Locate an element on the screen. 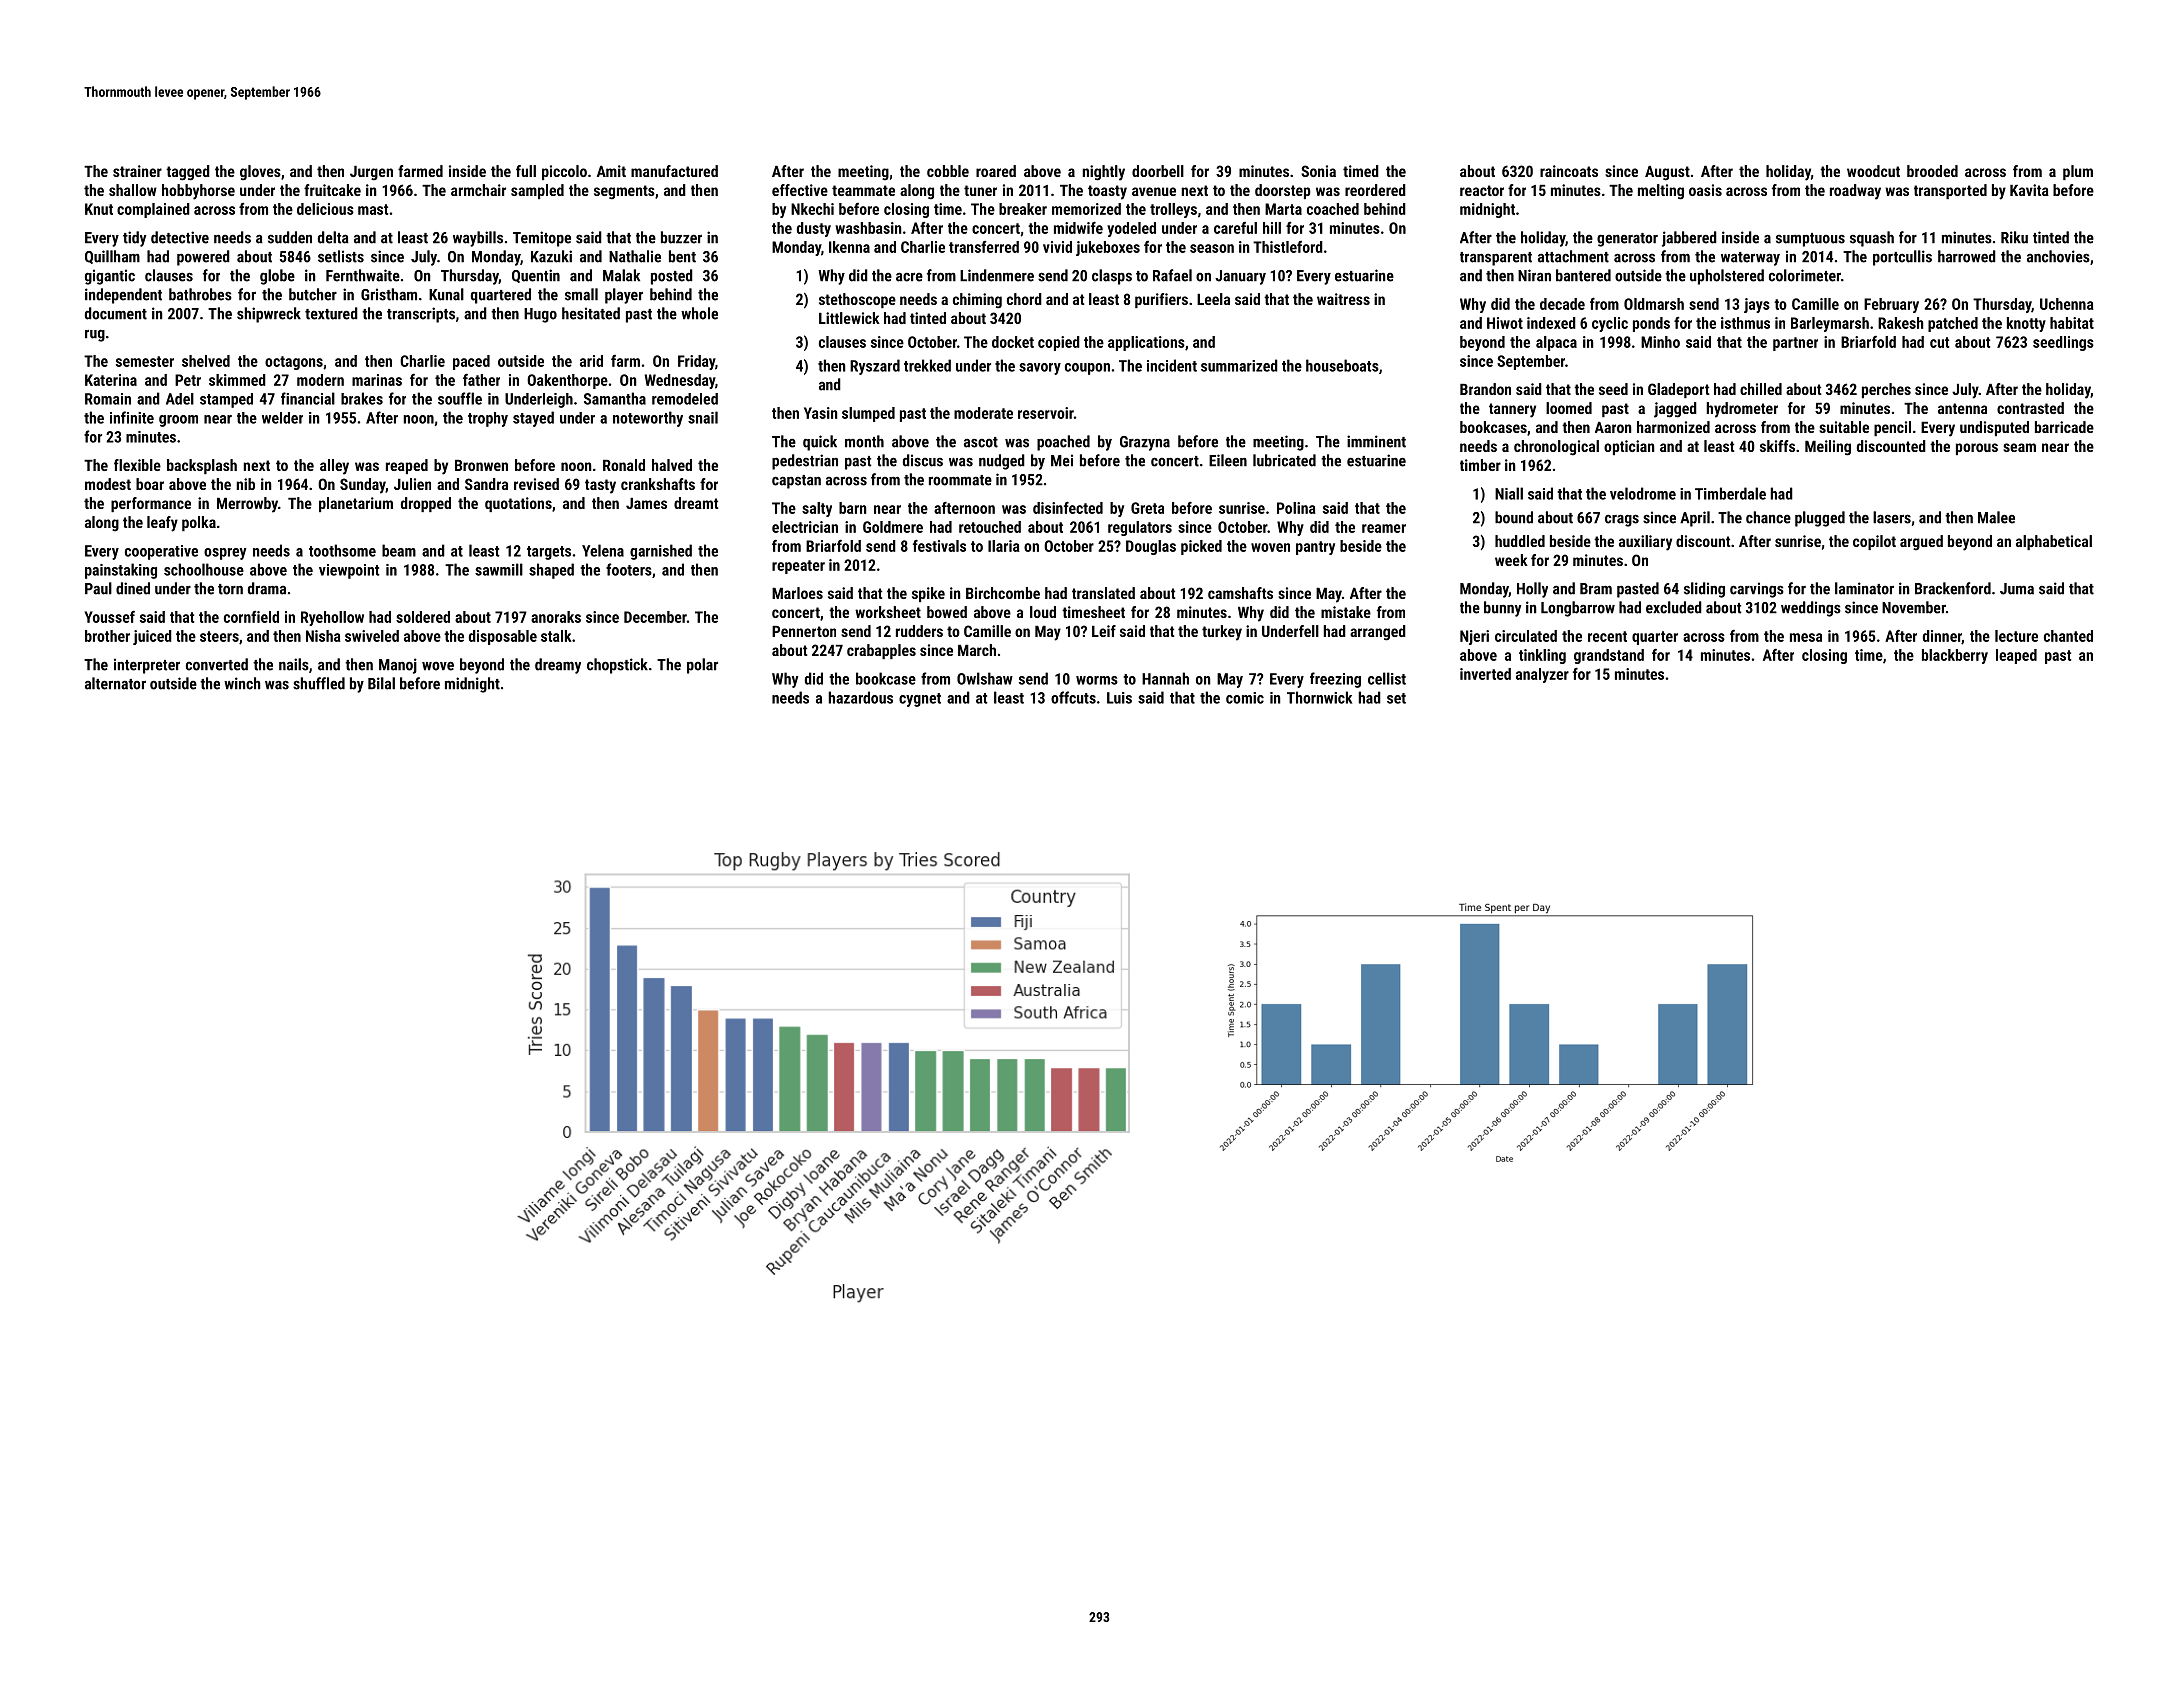  loomed is located at coordinates (1569, 408).
